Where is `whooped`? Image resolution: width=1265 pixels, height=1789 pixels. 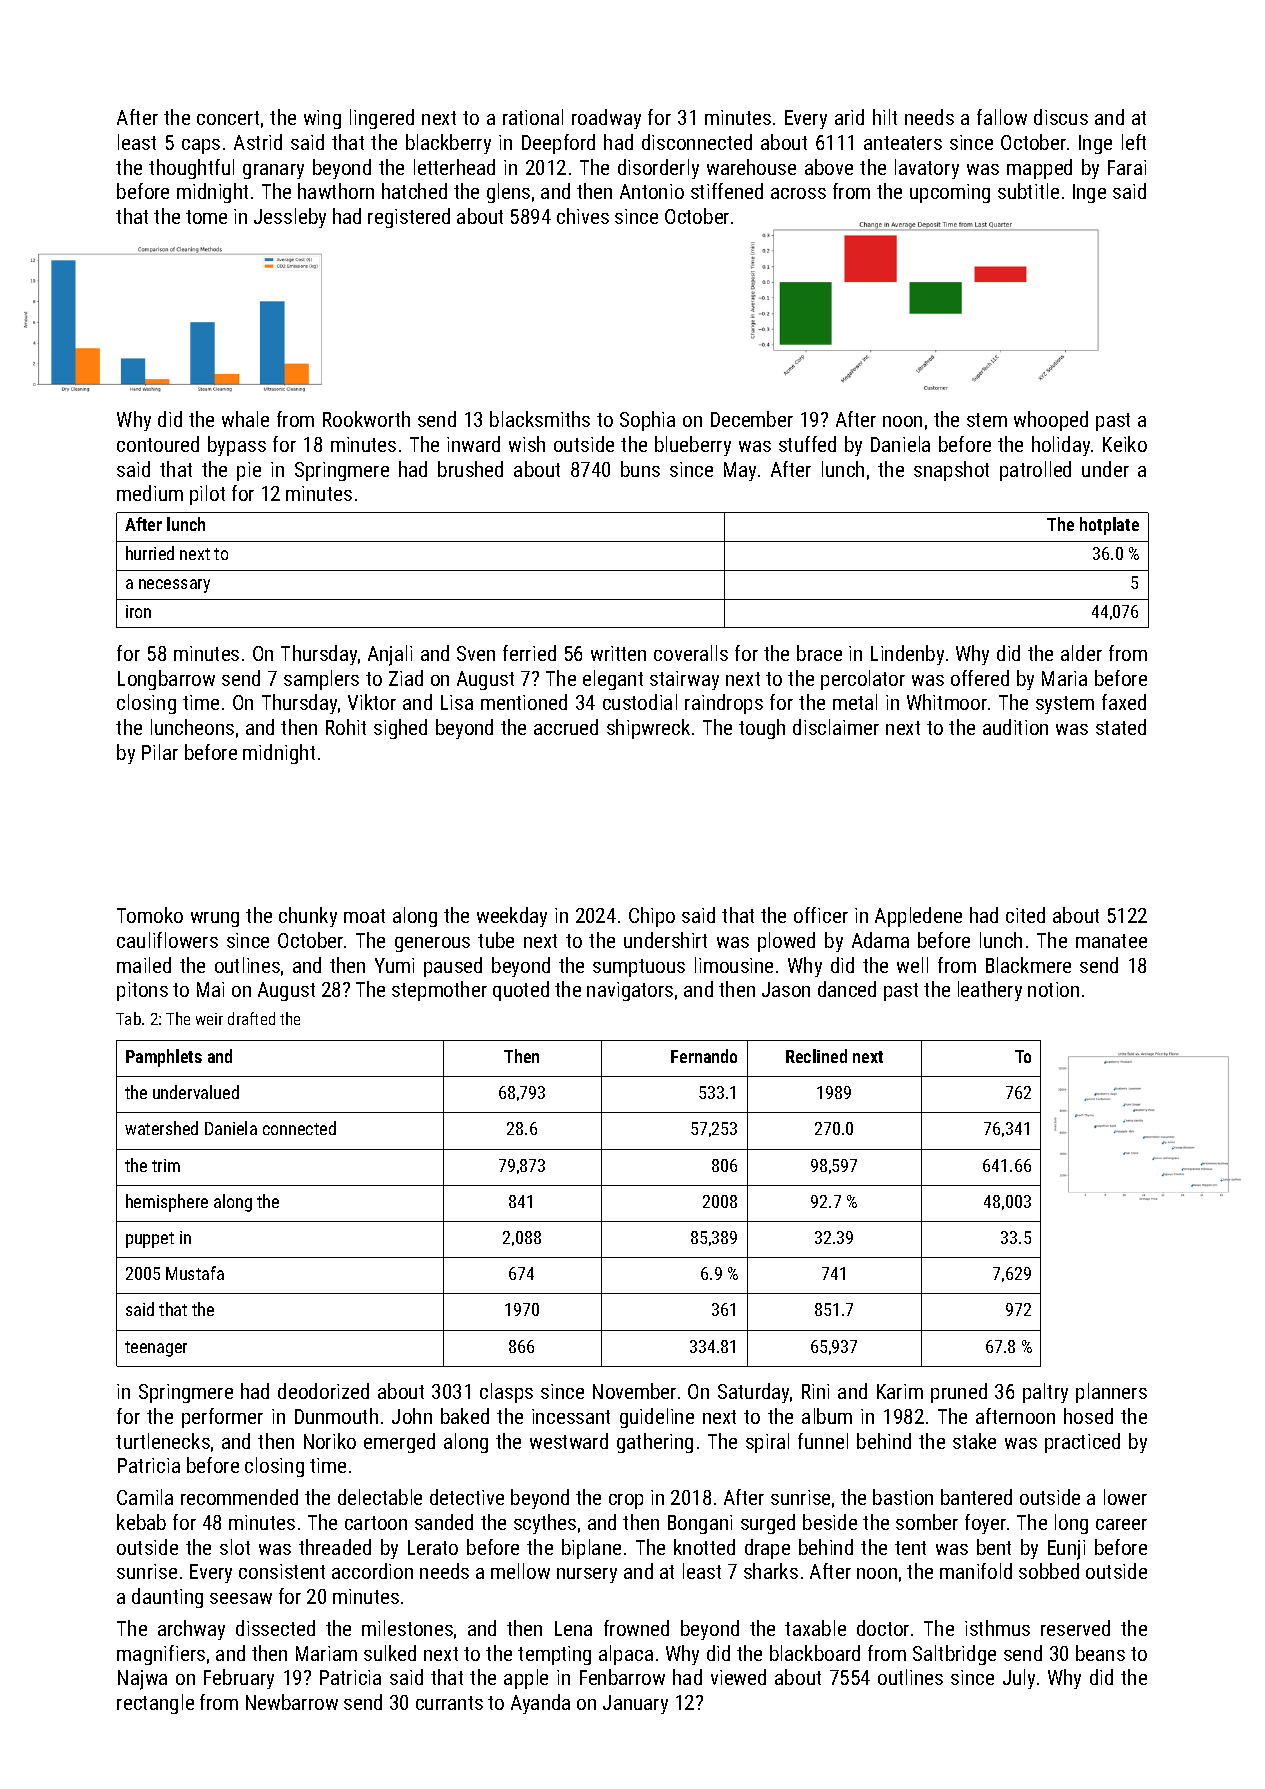
whooped is located at coordinates (1051, 421).
